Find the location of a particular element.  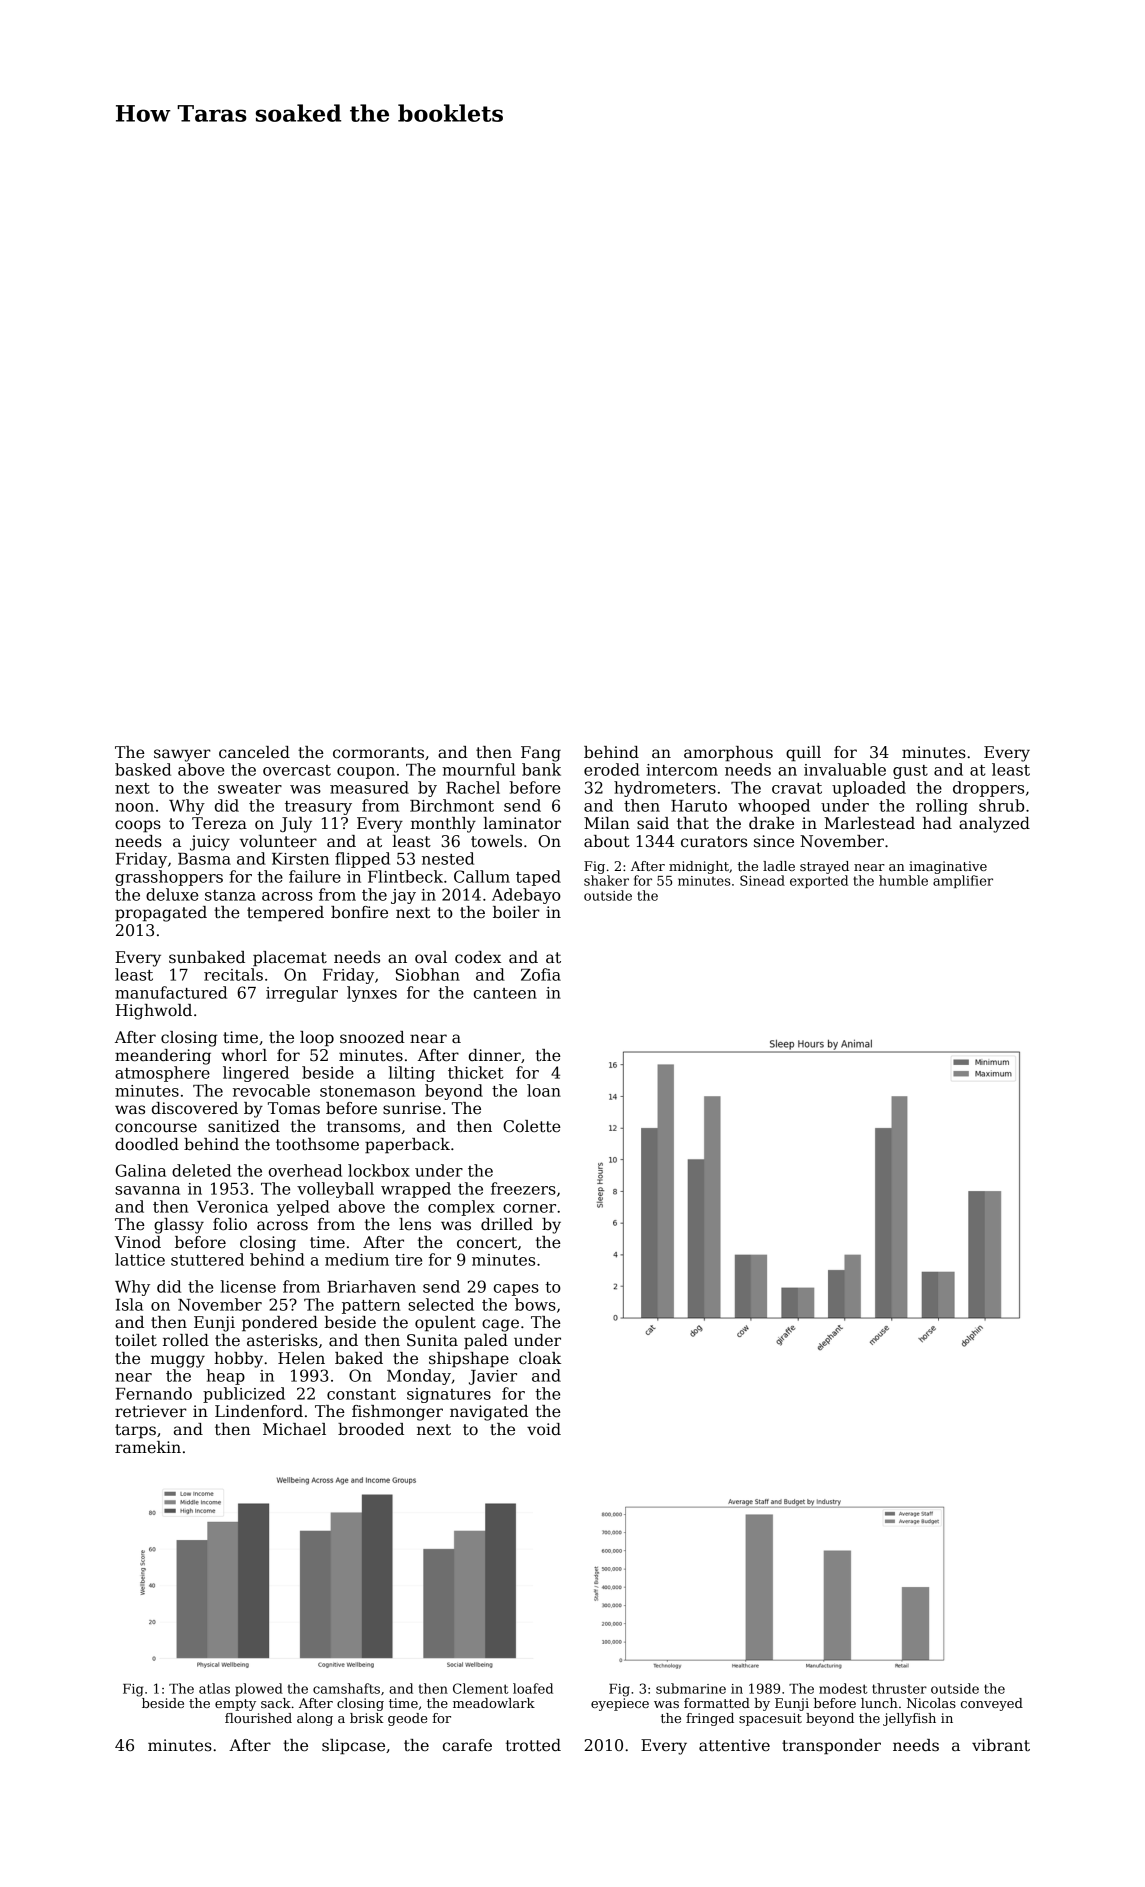

pattern is located at coordinates (371, 1307).
